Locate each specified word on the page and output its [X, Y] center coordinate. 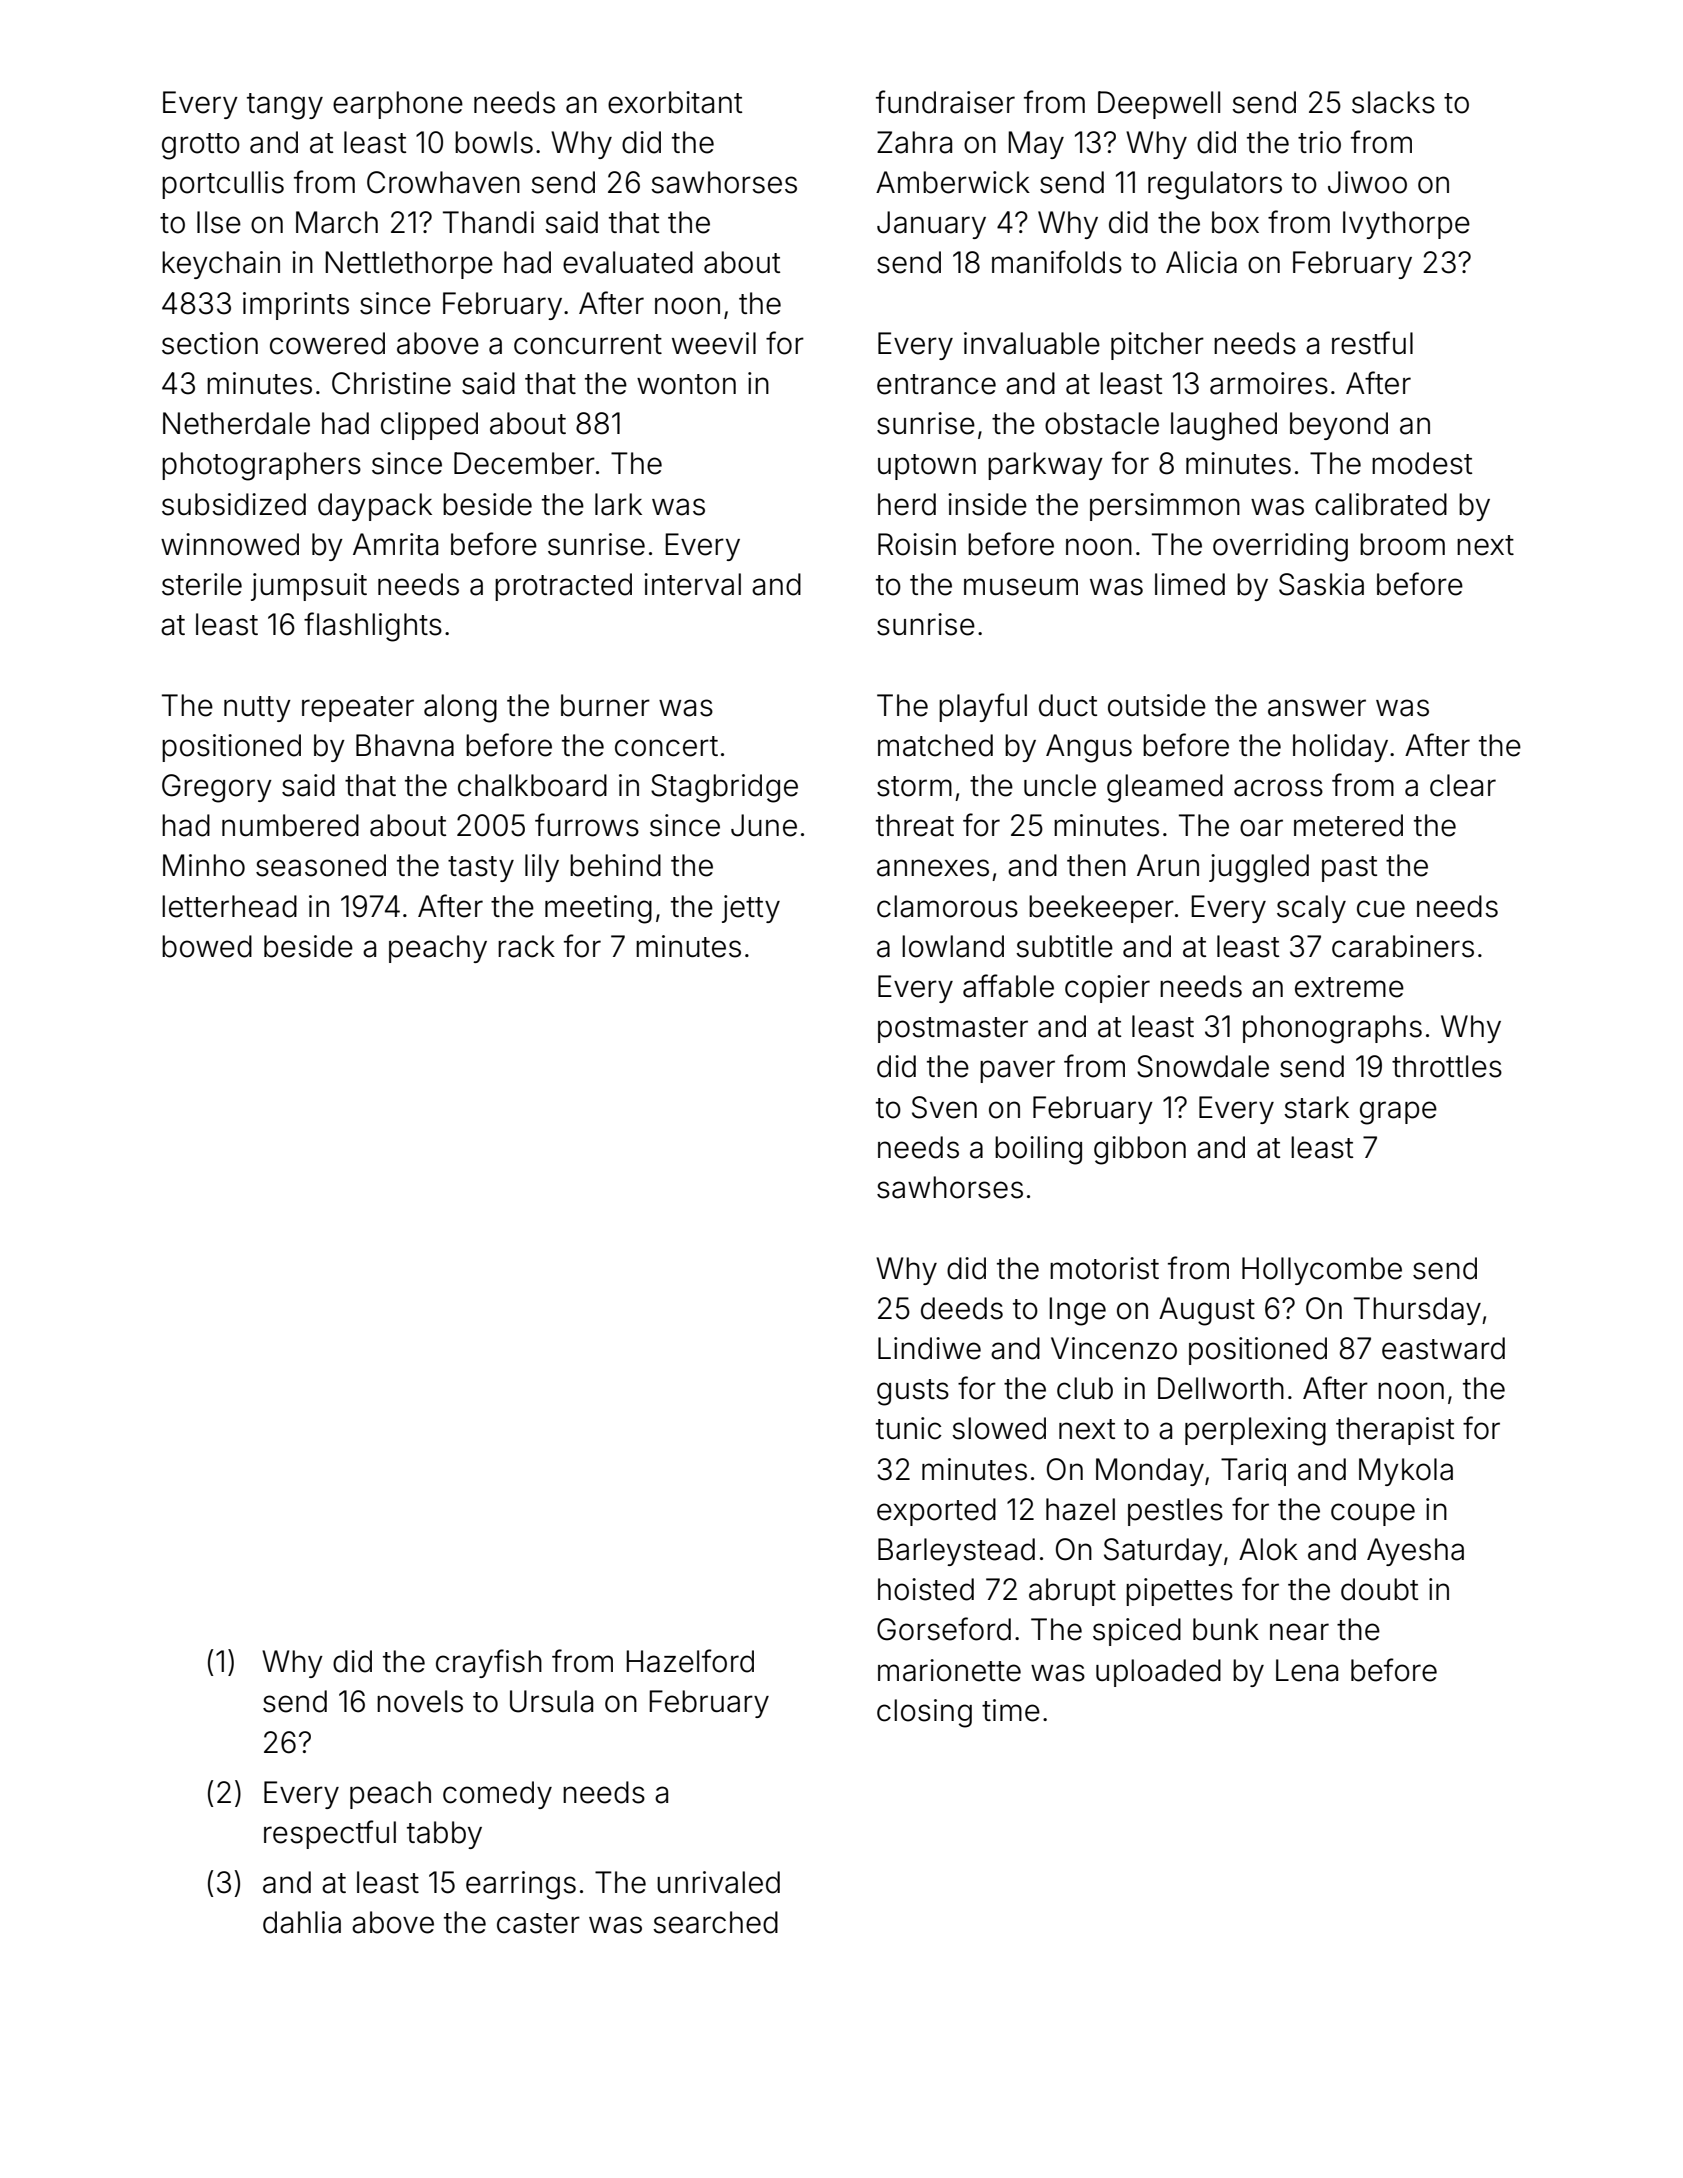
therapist [1395, 1431]
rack [526, 946]
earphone [398, 105]
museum [1021, 587]
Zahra [914, 142]
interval [692, 584]
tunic [908, 1428]
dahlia [302, 1922]
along [460, 708]
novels [420, 1701]
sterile [202, 584]
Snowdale [1203, 1066]
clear [1463, 785]
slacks [1393, 102]
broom [1402, 544]
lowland [953, 946]
